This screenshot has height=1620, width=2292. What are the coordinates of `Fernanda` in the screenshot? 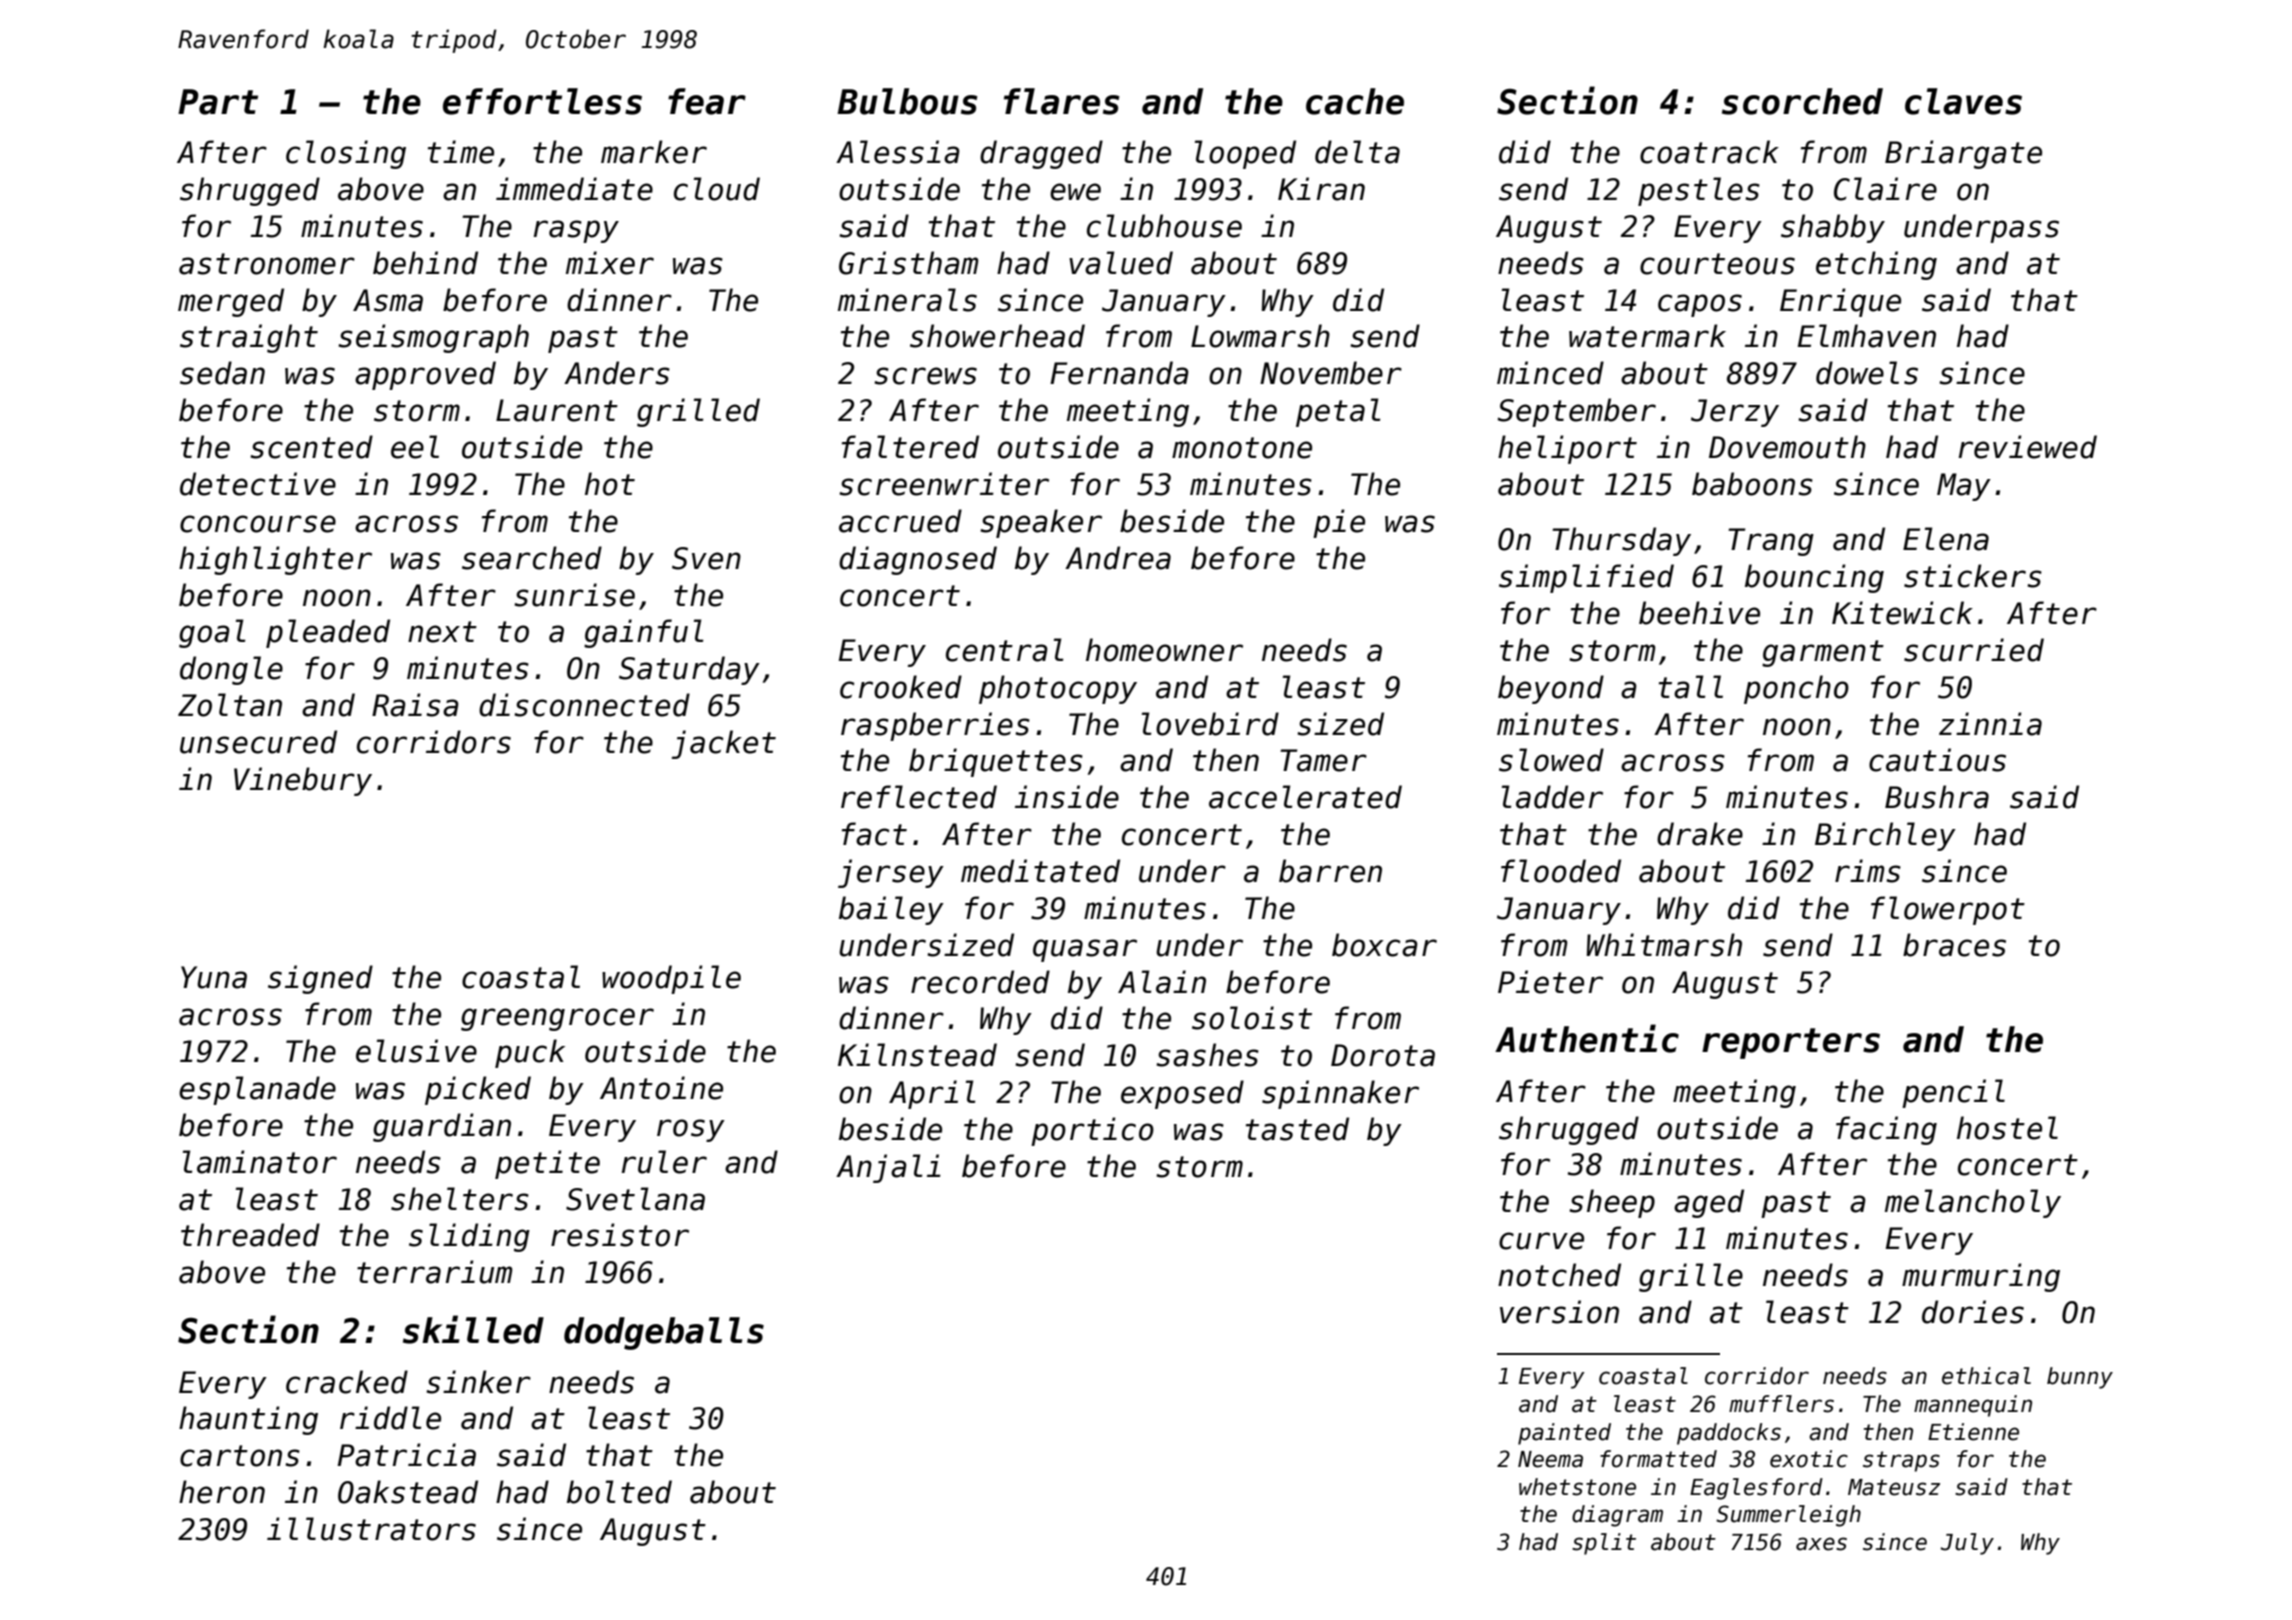 It's located at (1119, 373).
